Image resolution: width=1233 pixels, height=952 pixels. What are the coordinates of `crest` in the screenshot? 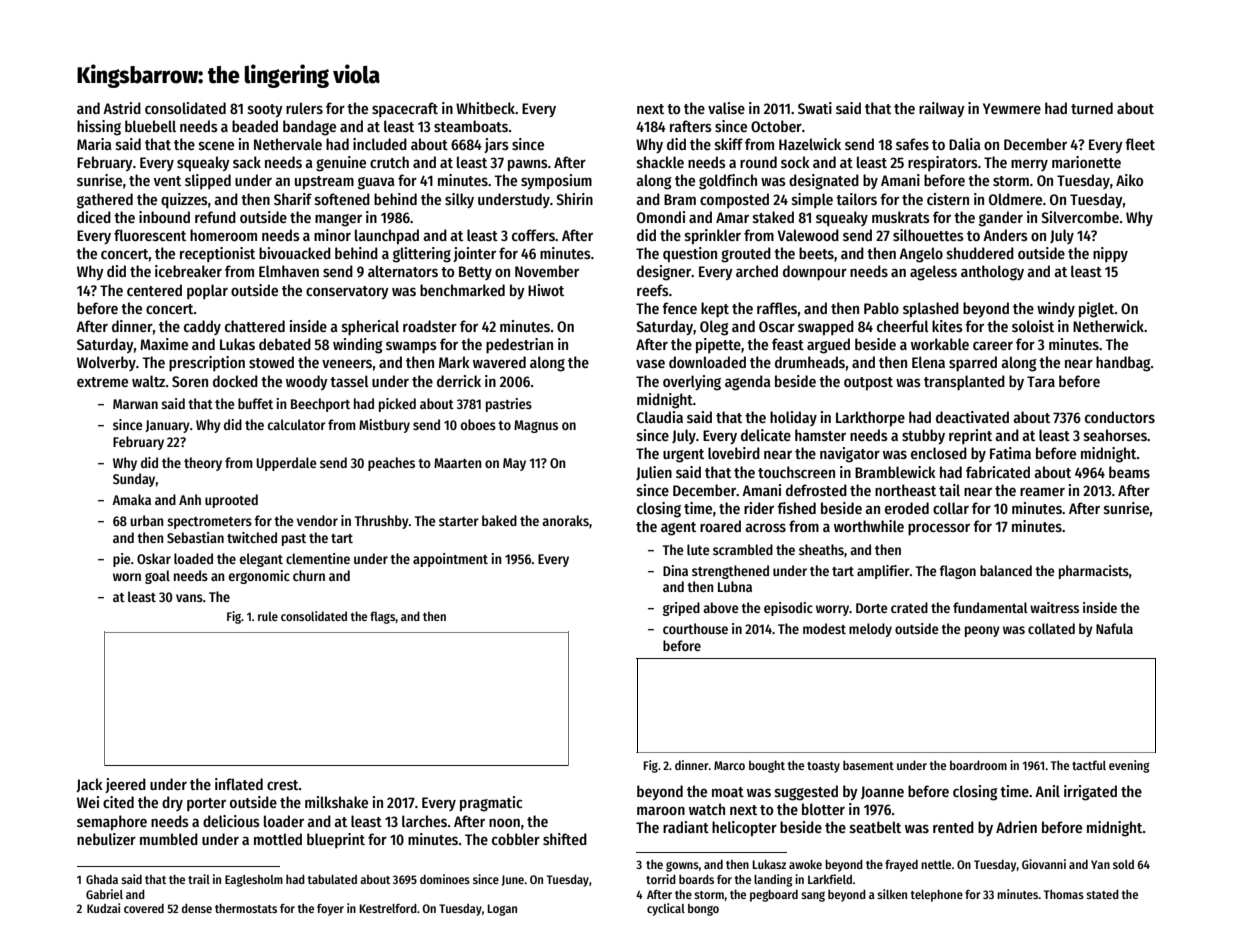 It's located at (283, 785).
